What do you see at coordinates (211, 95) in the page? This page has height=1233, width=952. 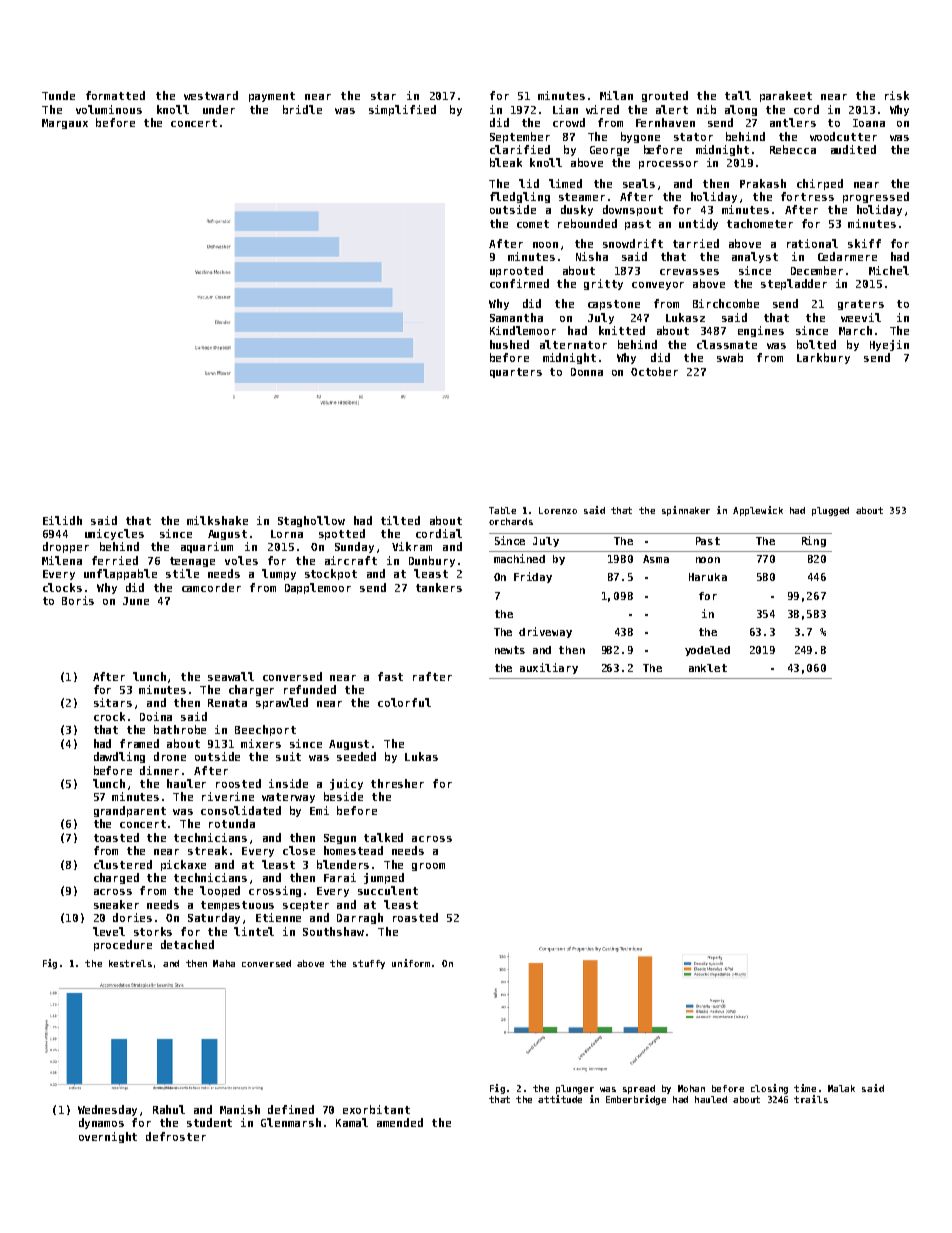 I see `westward` at bounding box center [211, 95].
